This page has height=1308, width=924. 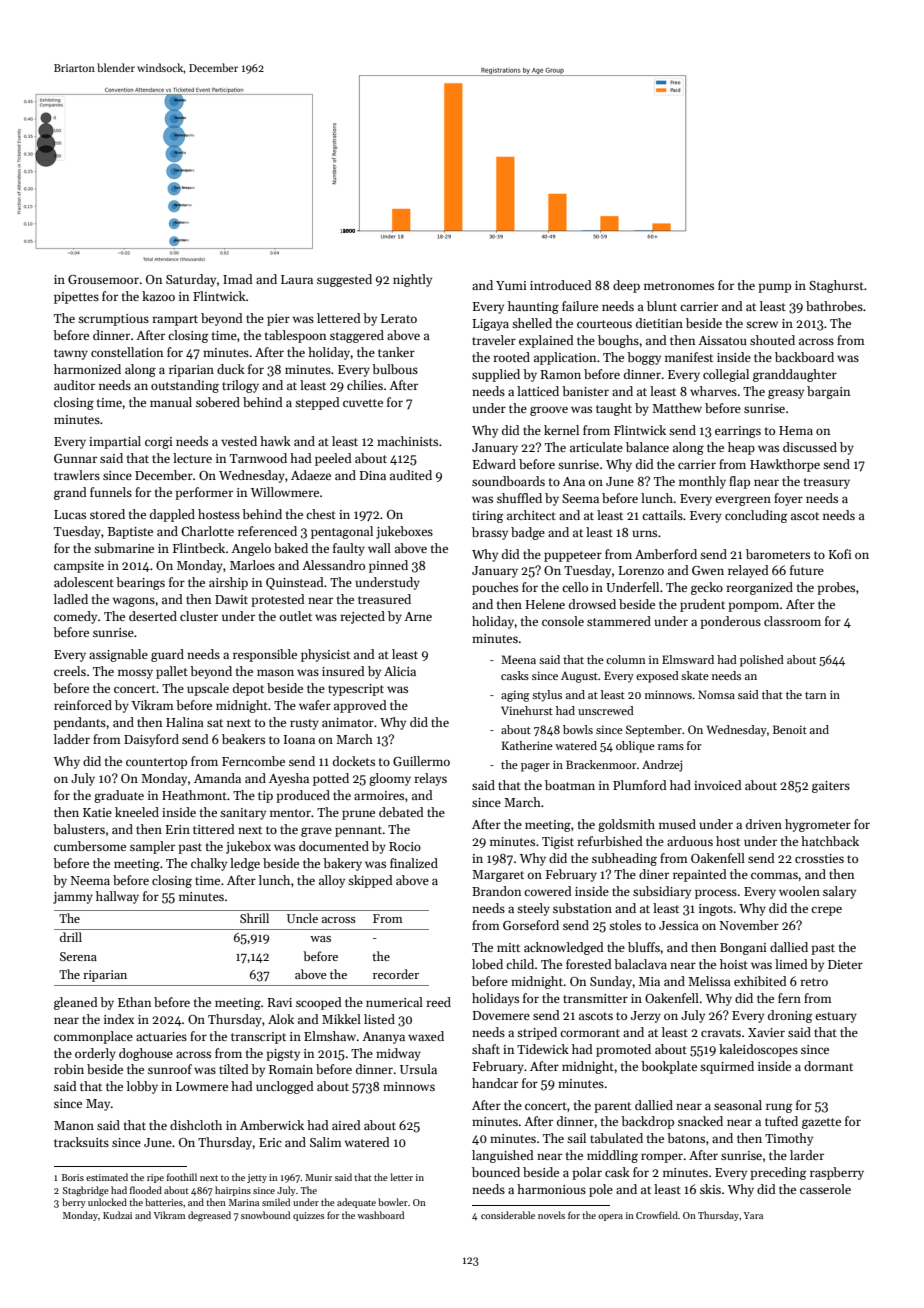 I want to click on pouches, so click(x=495, y=588).
